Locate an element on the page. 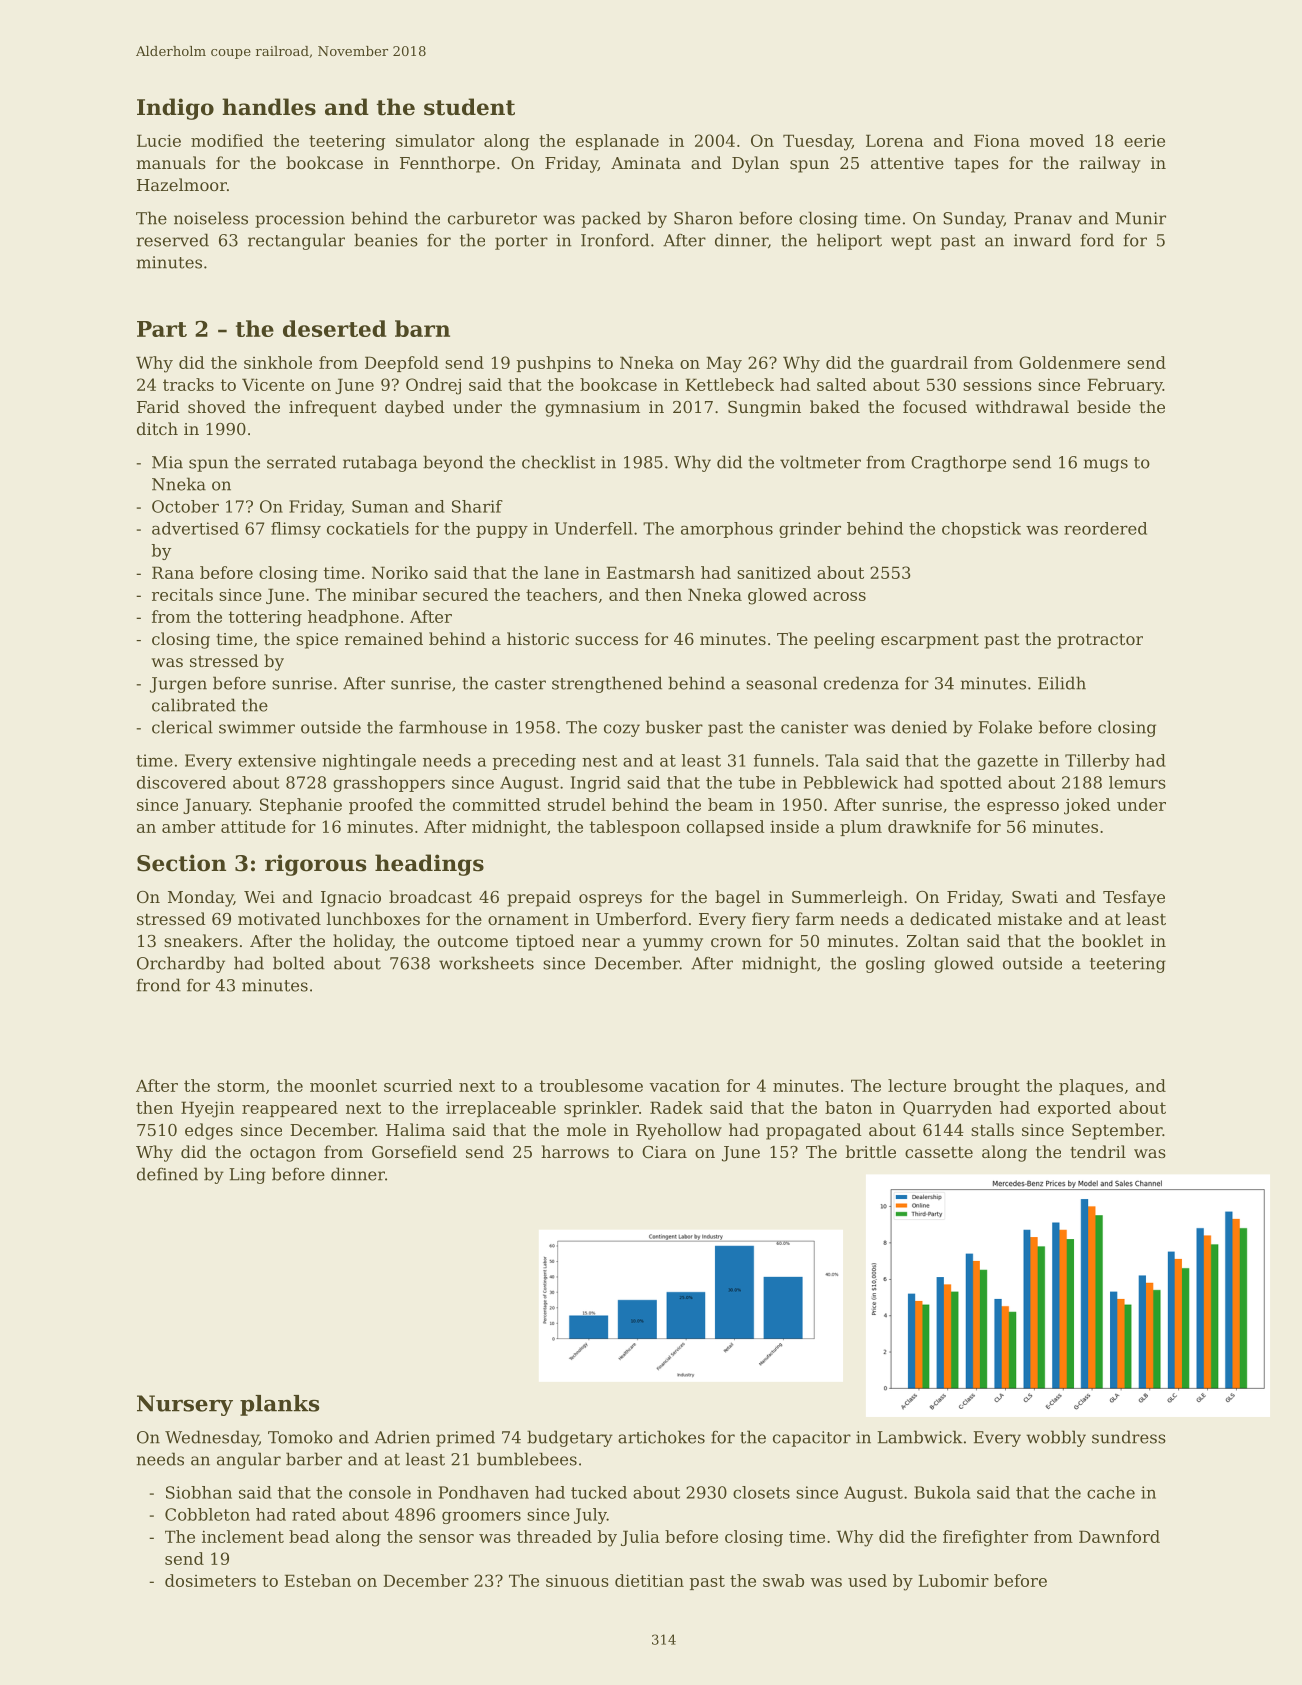  clerical is located at coordinates (182, 727).
